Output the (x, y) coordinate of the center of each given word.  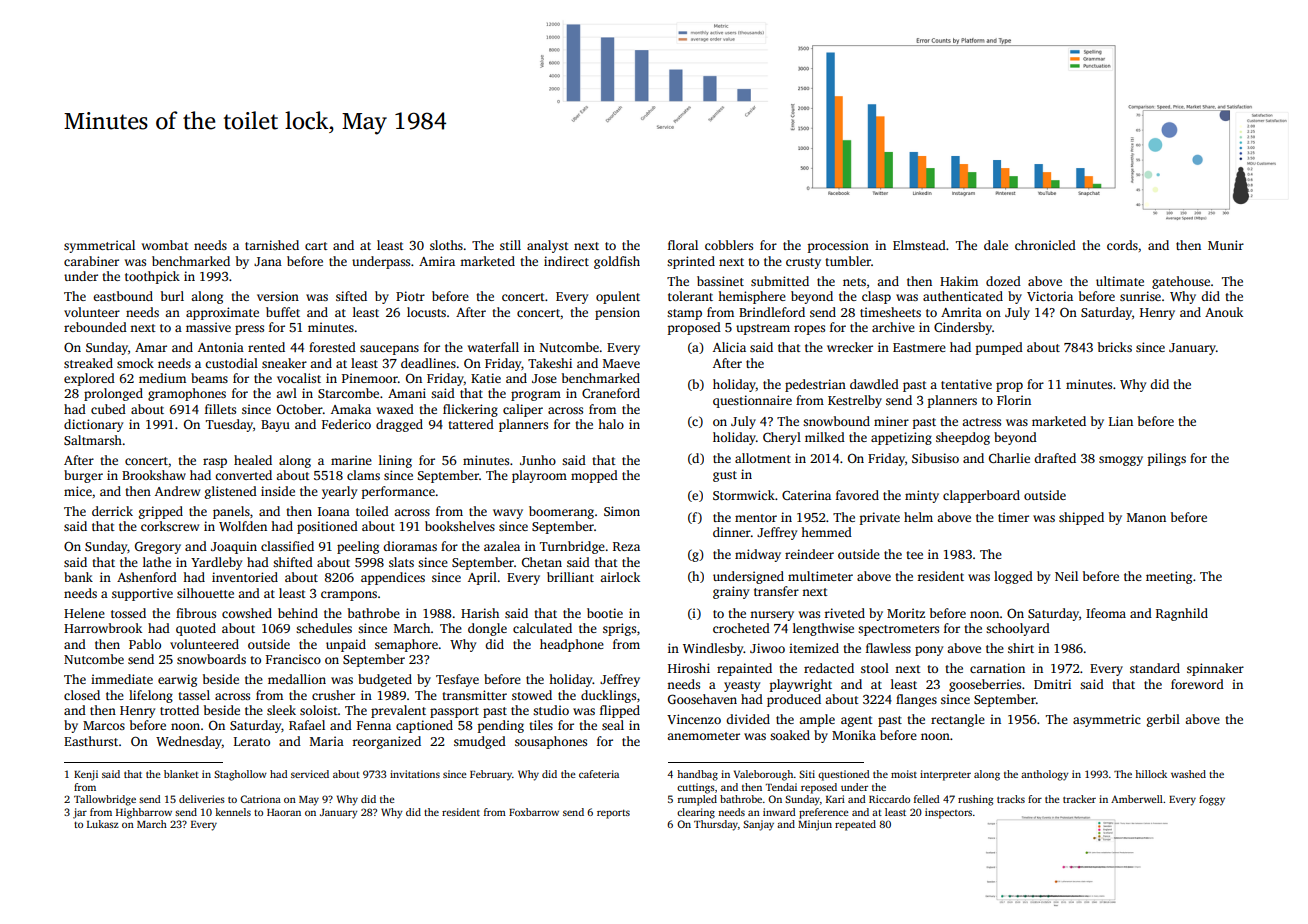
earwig (177, 680)
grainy (731, 592)
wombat (165, 245)
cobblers (729, 245)
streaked (88, 363)
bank (78, 577)
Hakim (959, 281)
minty (922, 496)
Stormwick (744, 495)
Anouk (1224, 312)
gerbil (1163, 720)
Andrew (177, 491)
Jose (544, 378)
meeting (1169, 577)
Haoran (284, 812)
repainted (744, 669)
